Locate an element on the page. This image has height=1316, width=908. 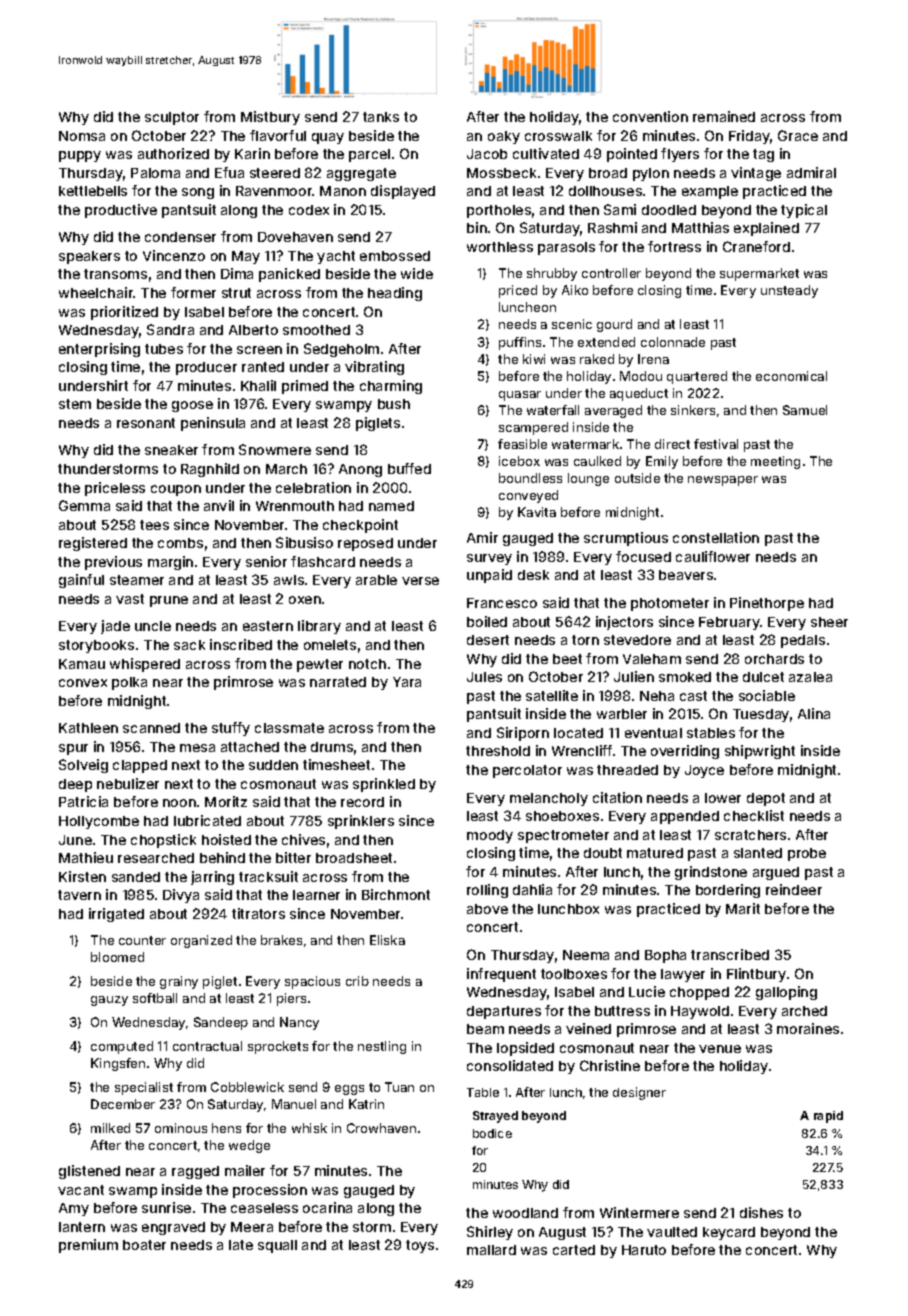
sprinklers is located at coordinates (361, 822).
